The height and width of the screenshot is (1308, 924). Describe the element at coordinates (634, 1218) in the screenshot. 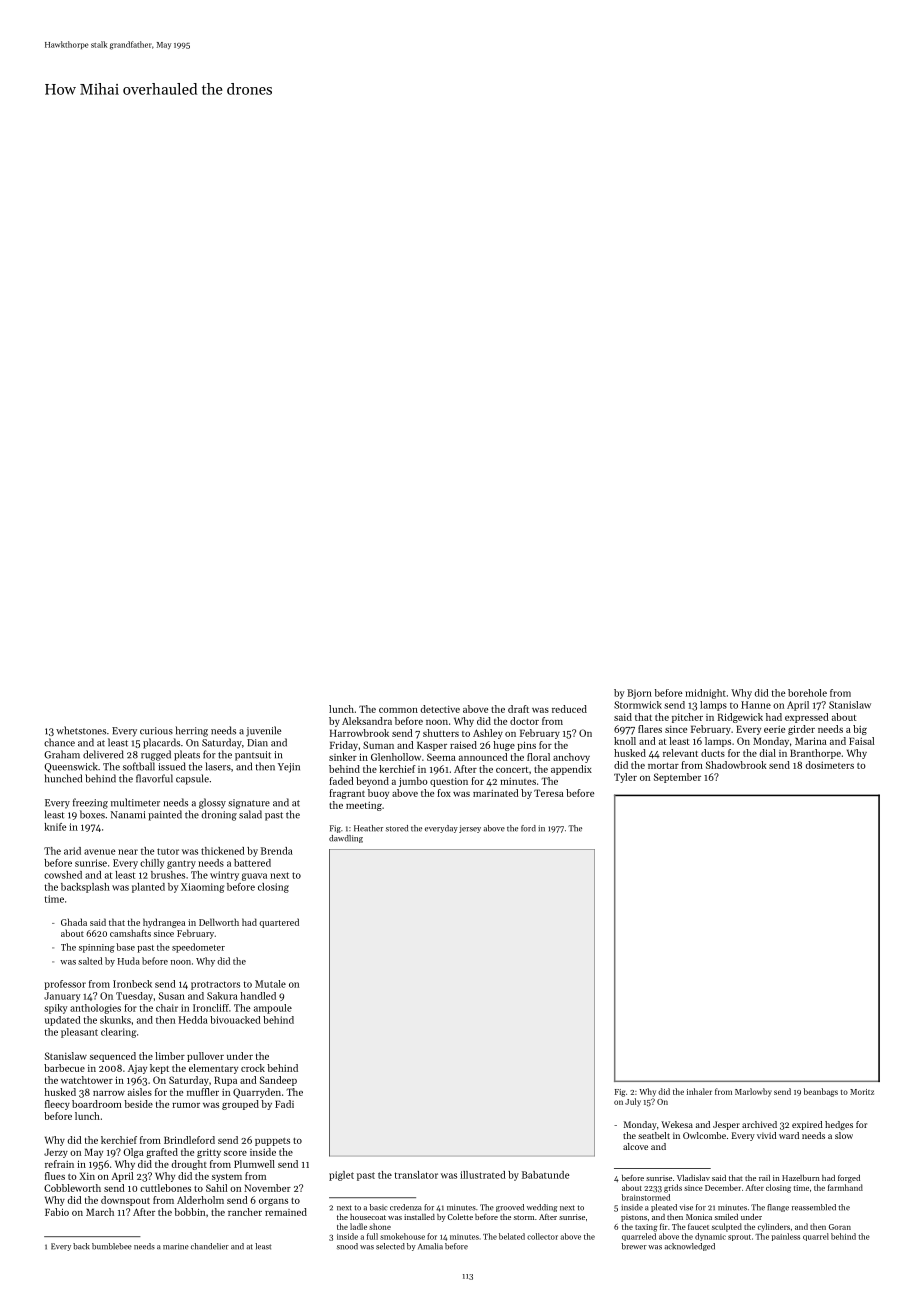

I see `pistons` at that location.
